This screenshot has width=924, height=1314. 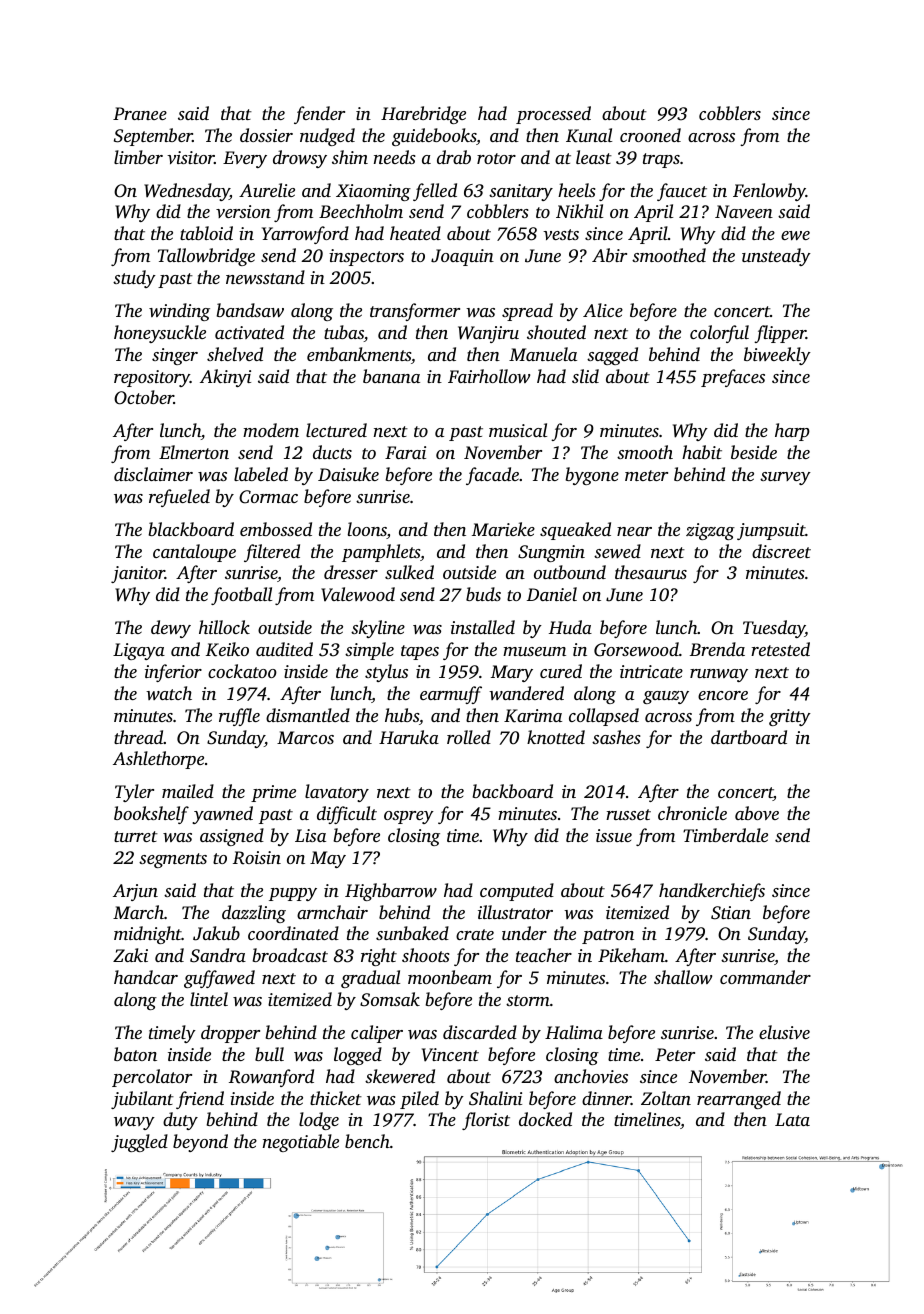 I want to click on Karima, so click(x=533, y=716).
